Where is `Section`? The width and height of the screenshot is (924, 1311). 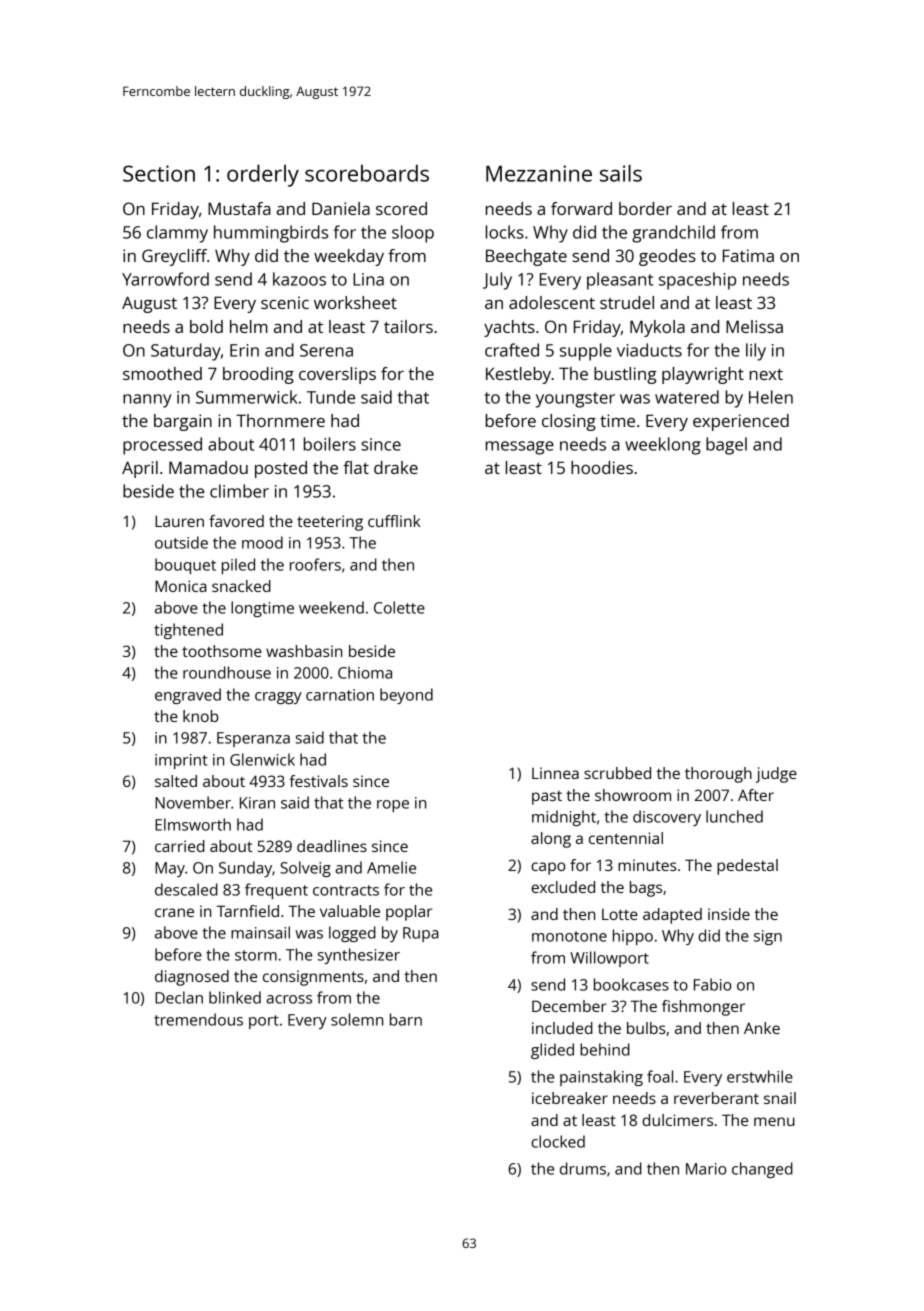
Section is located at coordinates (159, 173).
